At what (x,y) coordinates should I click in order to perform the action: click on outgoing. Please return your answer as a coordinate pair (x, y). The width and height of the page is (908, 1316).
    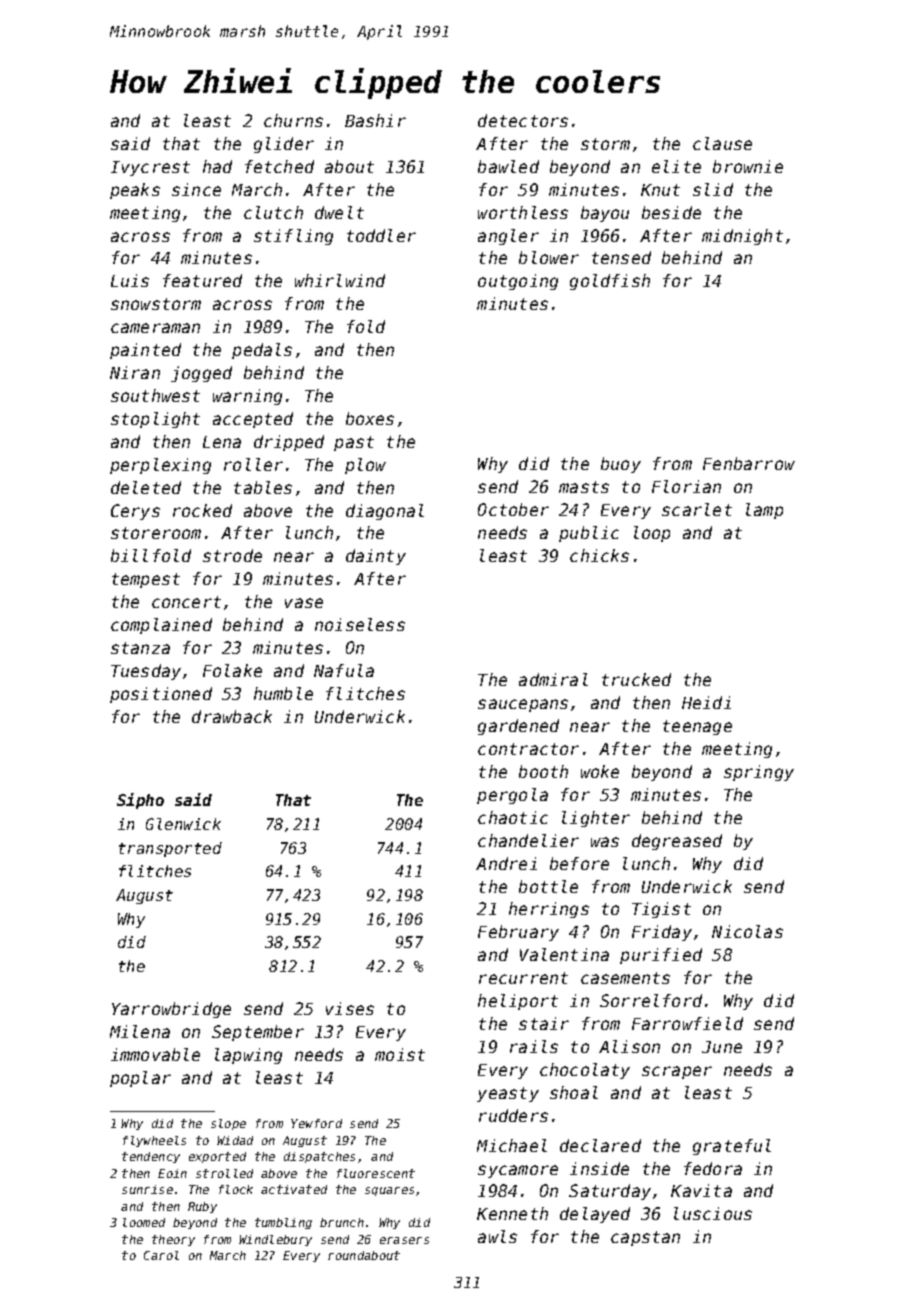
    Looking at the image, I should click on (518, 282).
